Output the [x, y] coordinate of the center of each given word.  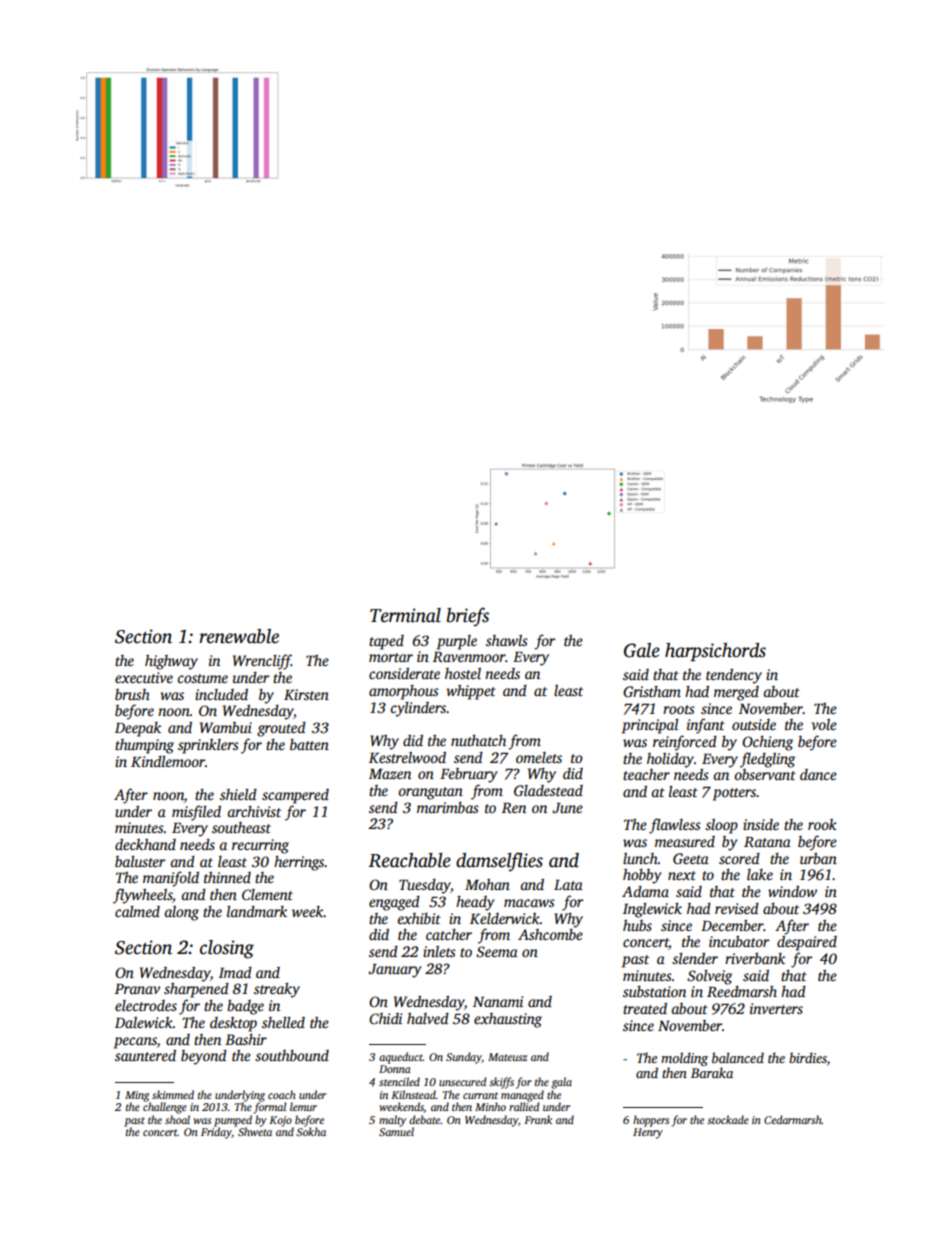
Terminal [405, 615]
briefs [468, 617]
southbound [292, 1055]
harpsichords [715, 652]
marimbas [448, 807]
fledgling [767, 760]
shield [238, 794]
